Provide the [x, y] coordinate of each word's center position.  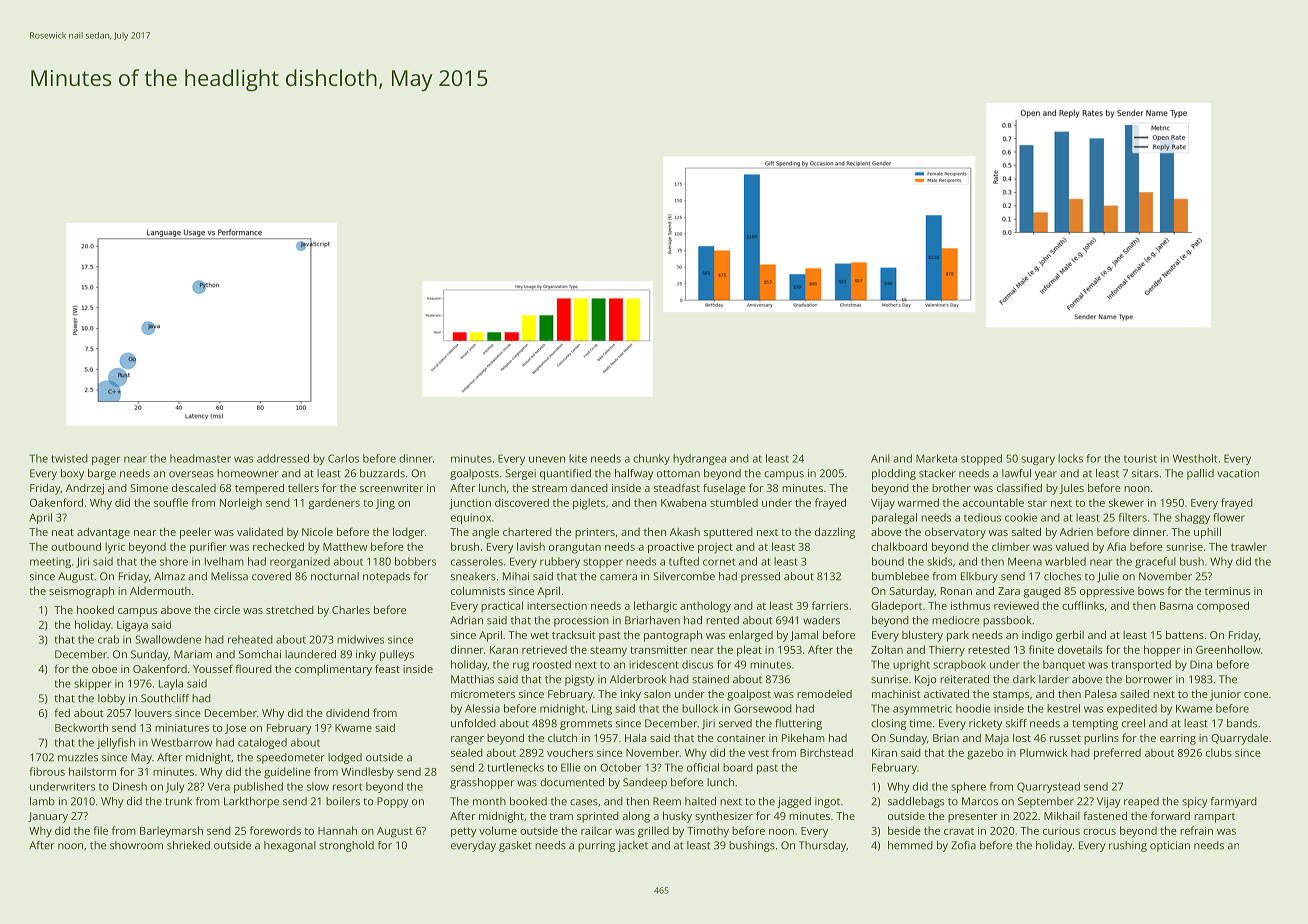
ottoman [678, 474]
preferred [1117, 754]
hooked [95, 609]
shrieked [188, 845]
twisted [69, 458]
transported [1141, 665]
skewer [1126, 502]
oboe [104, 668]
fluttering [798, 724]
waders [821, 620]
